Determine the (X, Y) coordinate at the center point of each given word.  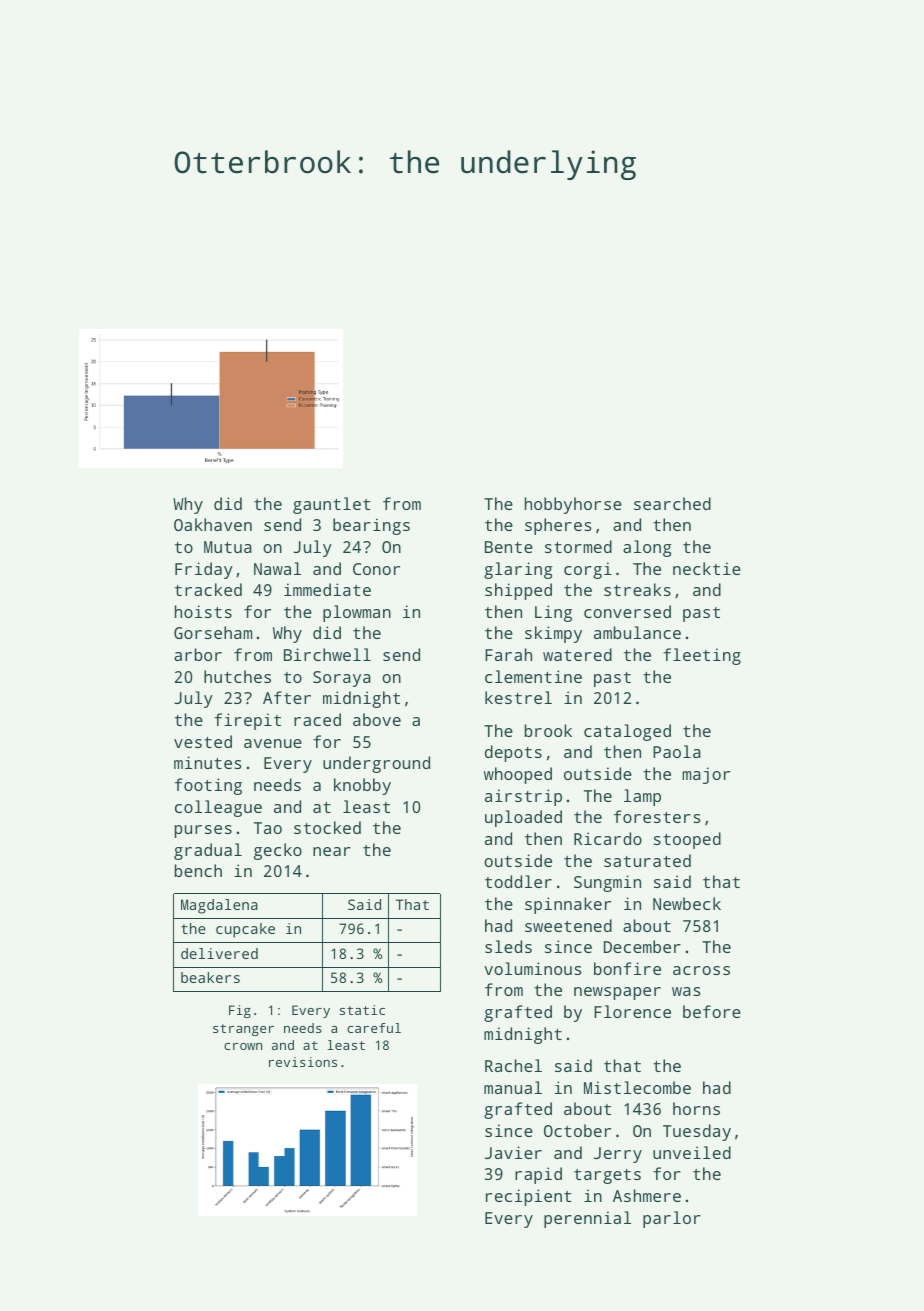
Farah (508, 654)
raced (317, 719)
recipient (528, 1197)
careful (374, 1028)
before (712, 1011)
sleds (508, 946)
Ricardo (608, 838)
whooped (518, 775)
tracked (208, 589)
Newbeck (687, 903)
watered (577, 654)
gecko (278, 851)
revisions (303, 1062)
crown (243, 1046)
